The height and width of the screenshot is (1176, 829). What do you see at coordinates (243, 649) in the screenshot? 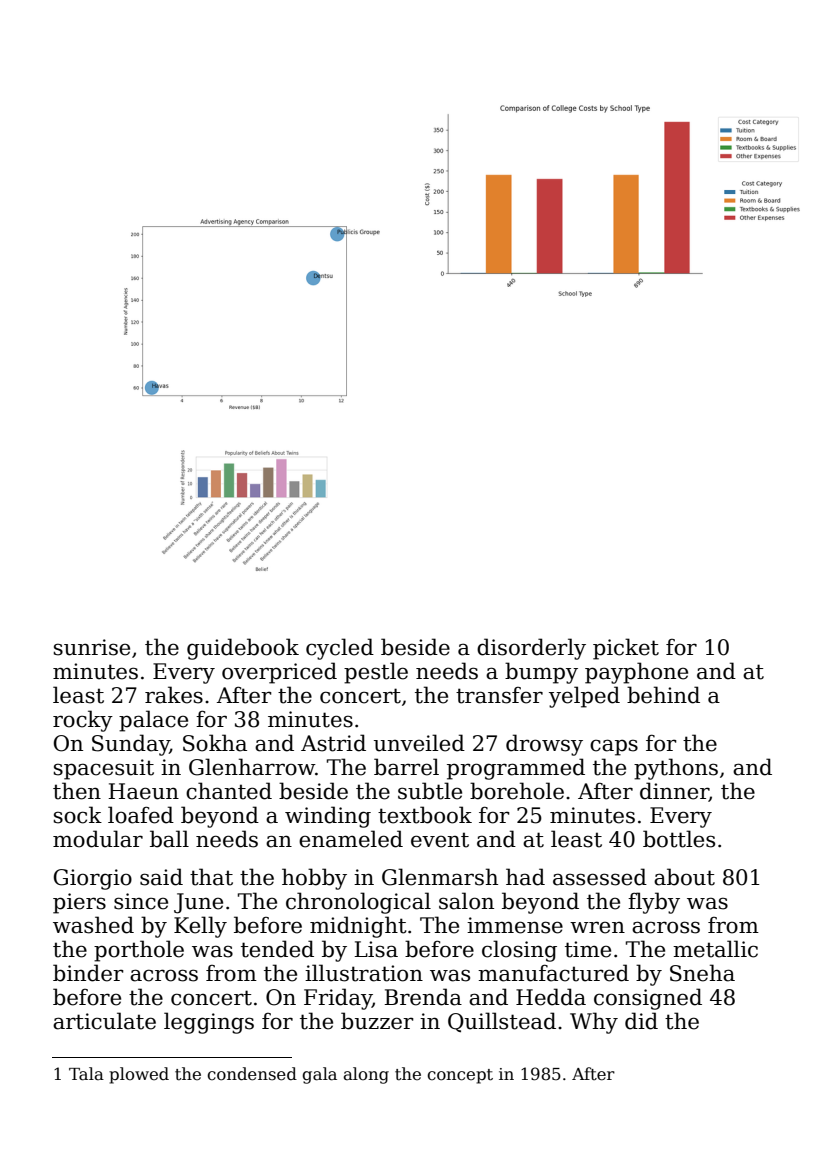
I see `guidebook` at bounding box center [243, 649].
